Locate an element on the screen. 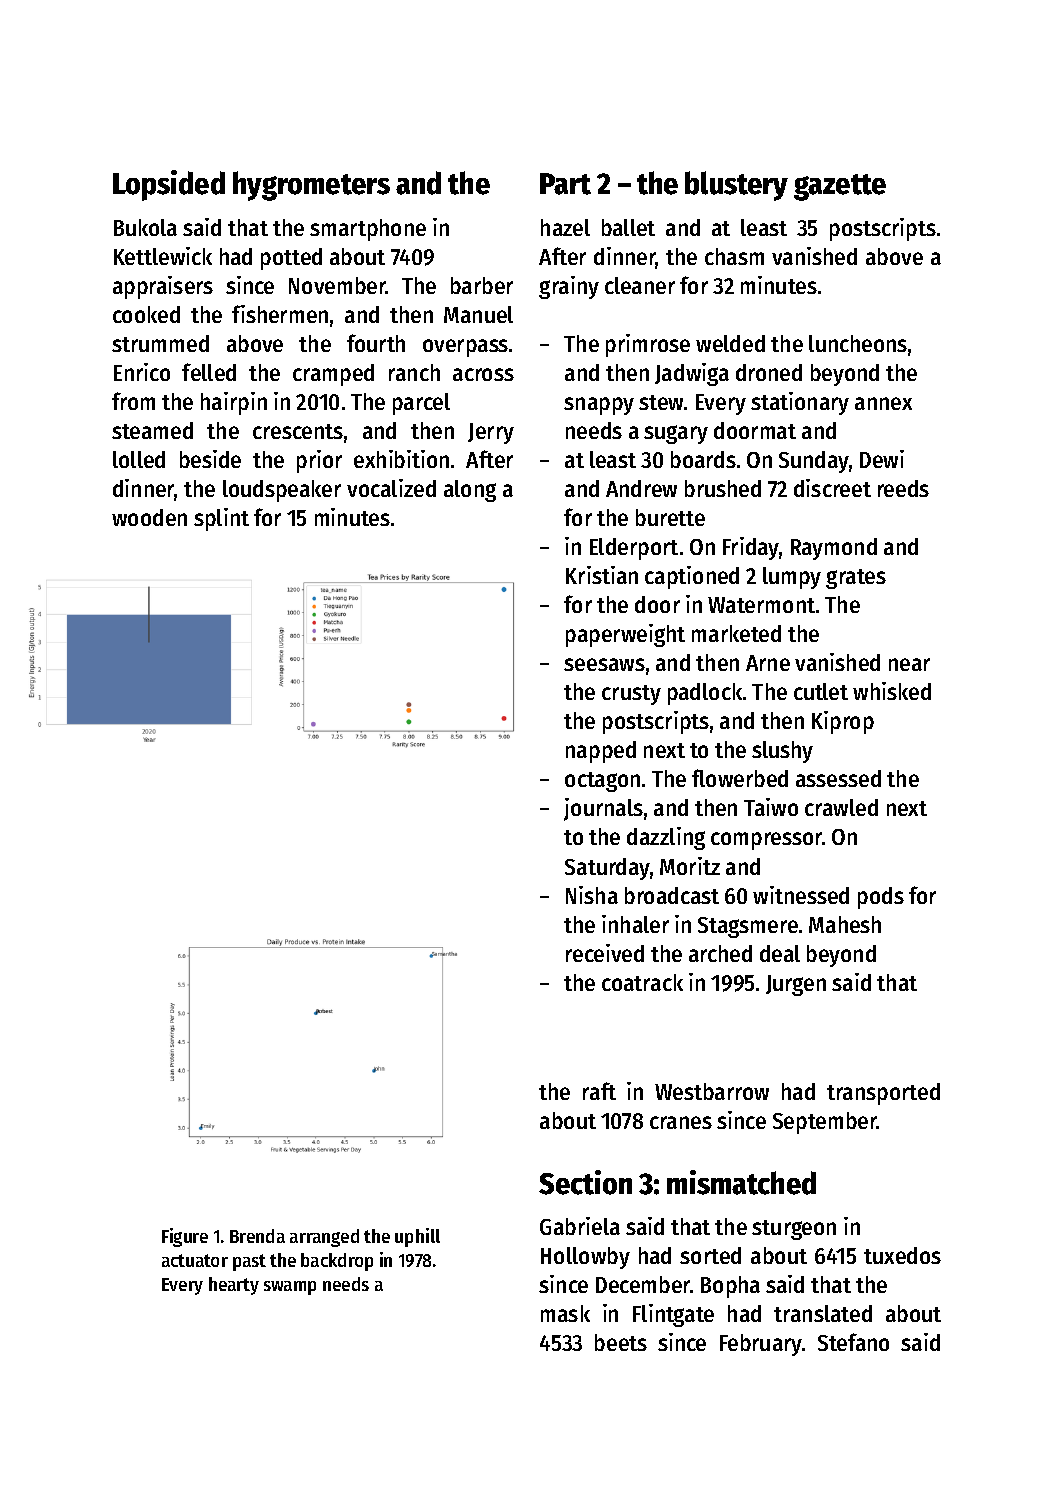 The height and width of the screenshot is (1497, 1054). Andrew is located at coordinates (641, 488).
